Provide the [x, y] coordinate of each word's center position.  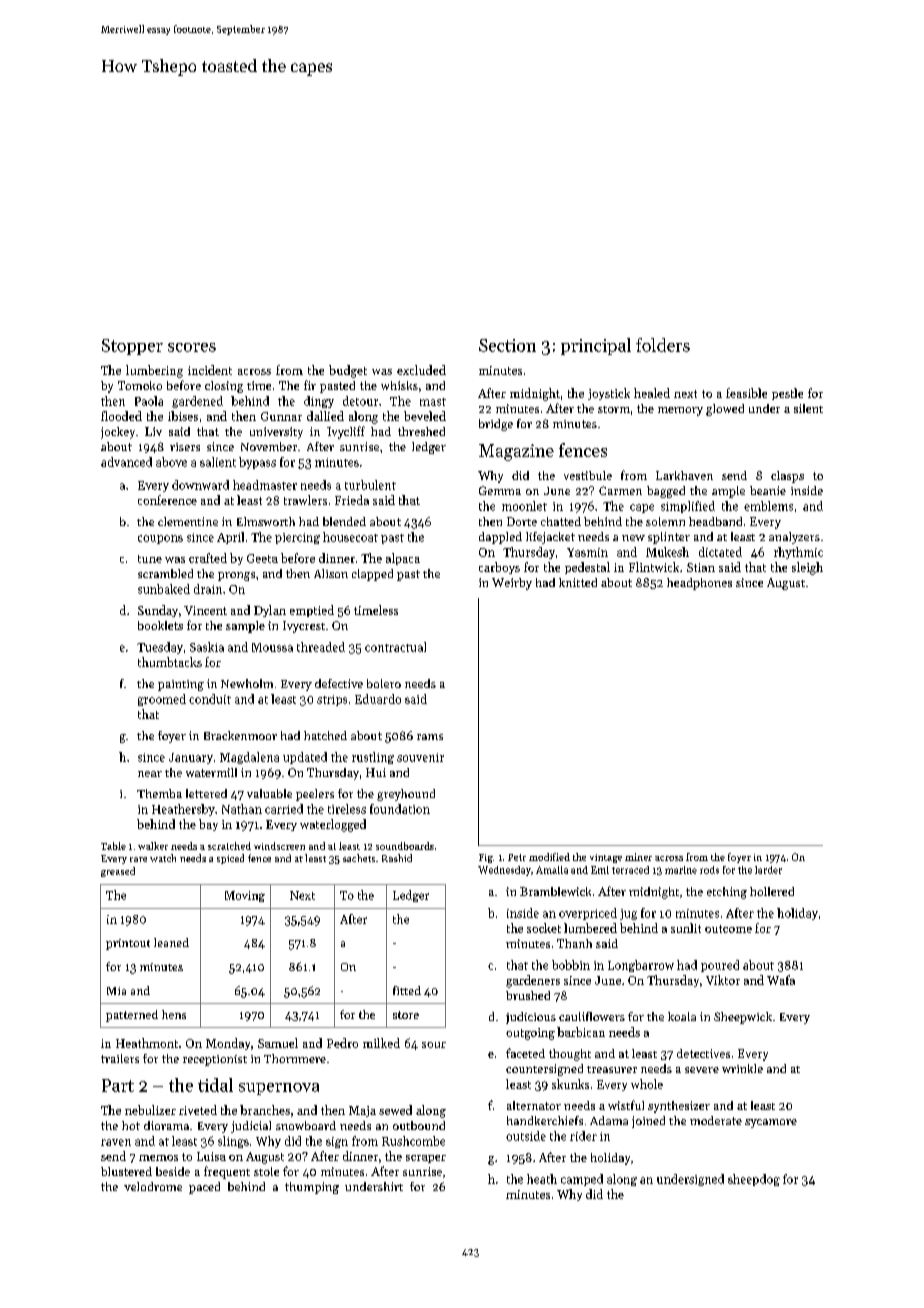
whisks [399, 385]
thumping [312, 1188]
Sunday [158, 611]
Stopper [132, 347]
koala [682, 1016]
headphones [699, 584]
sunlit [686, 928]
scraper [426, 1159]
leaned [171, 942]
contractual [395, 647]
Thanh [574, 943]
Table [113, 846]
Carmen [620, 490]
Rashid [397, 858]
